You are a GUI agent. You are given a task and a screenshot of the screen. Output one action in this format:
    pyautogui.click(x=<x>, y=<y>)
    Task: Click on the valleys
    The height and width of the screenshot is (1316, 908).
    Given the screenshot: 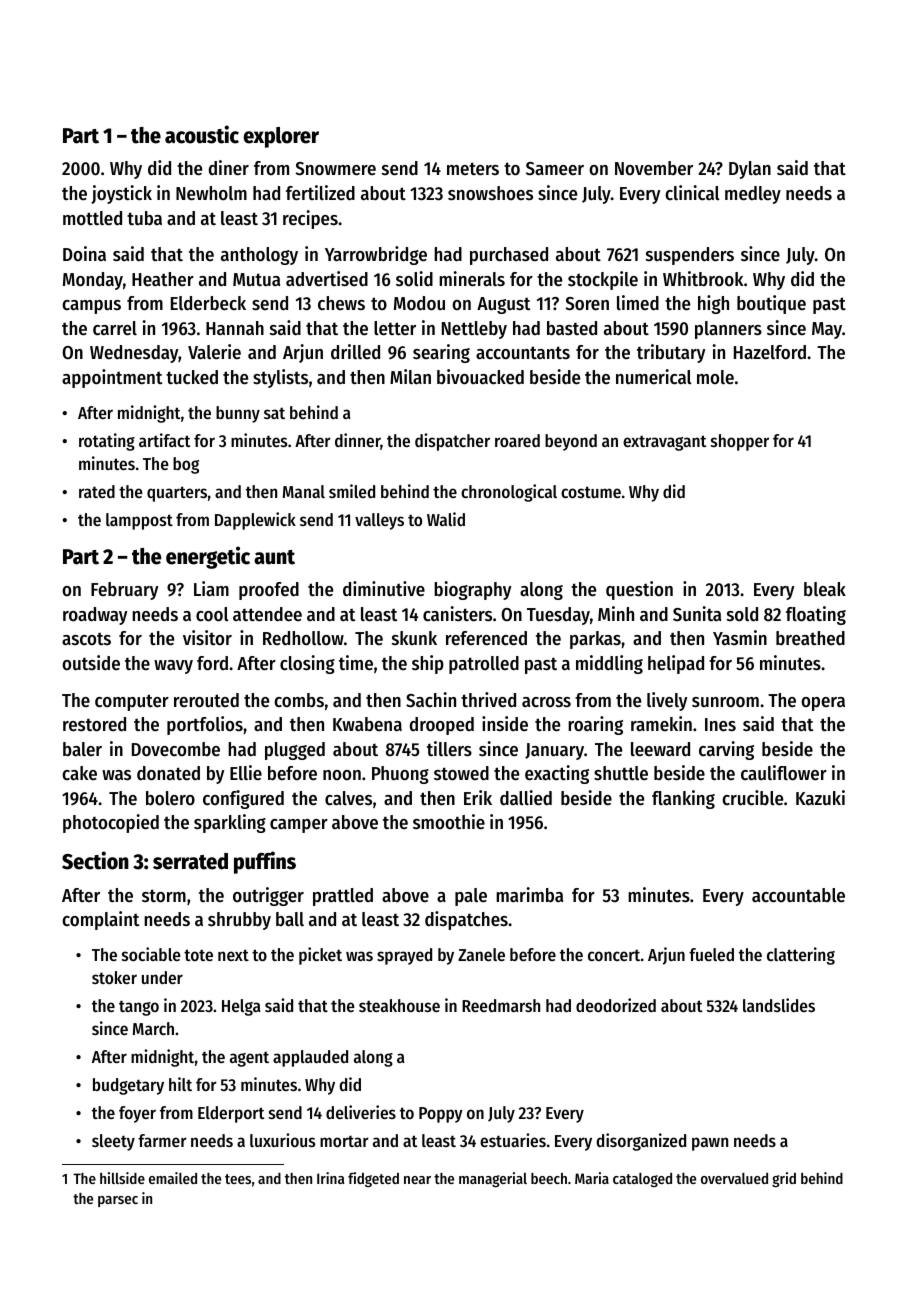 What is the action you would take?
    pyautogui.click(x=379, y=521)
